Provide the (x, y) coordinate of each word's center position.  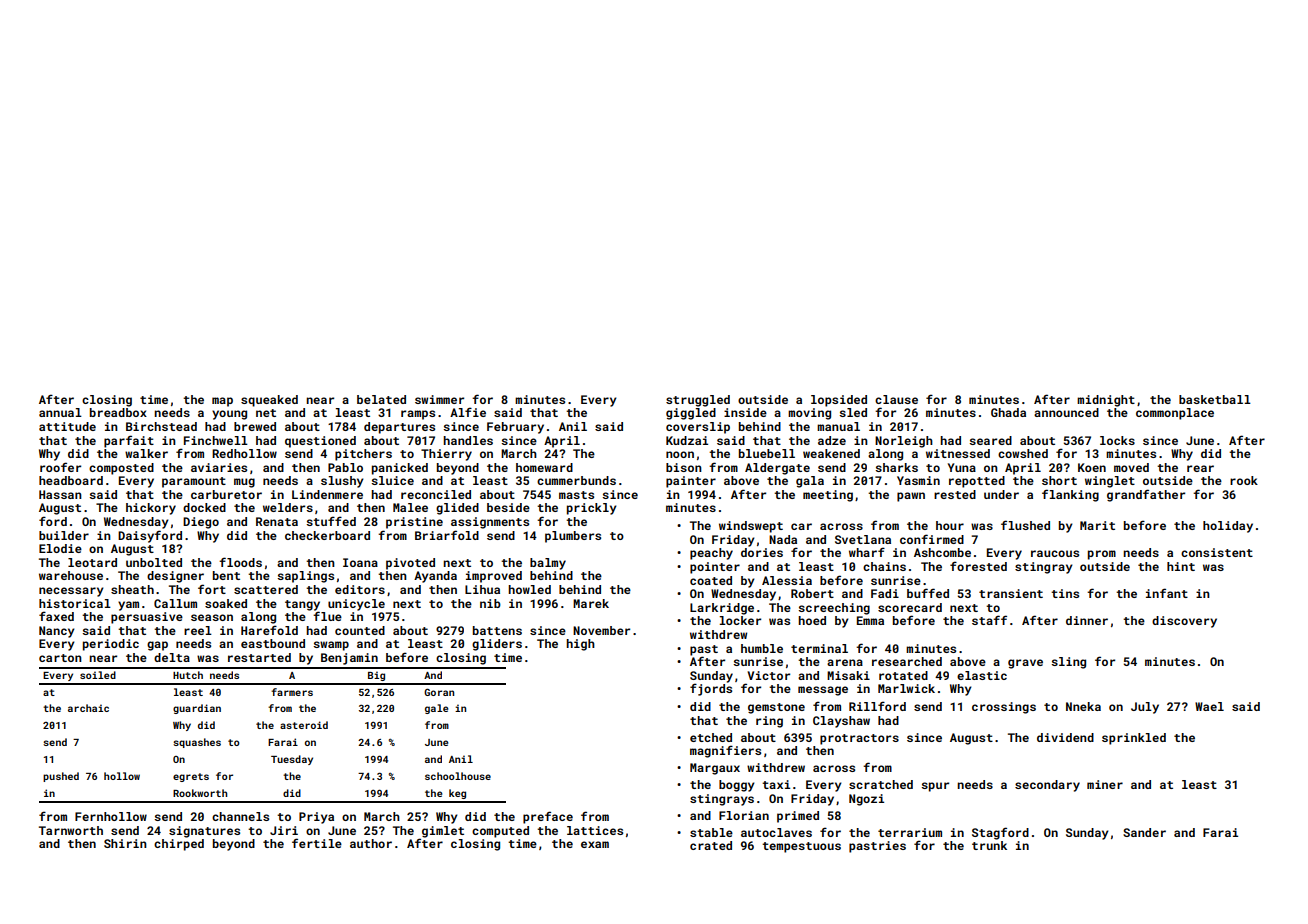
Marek (591, 603)
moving (809, 414)
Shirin (125, 843)
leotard (92, 562)
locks (1117, 440)
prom (1102, 555)
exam (595, 844)
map (222, 402)
